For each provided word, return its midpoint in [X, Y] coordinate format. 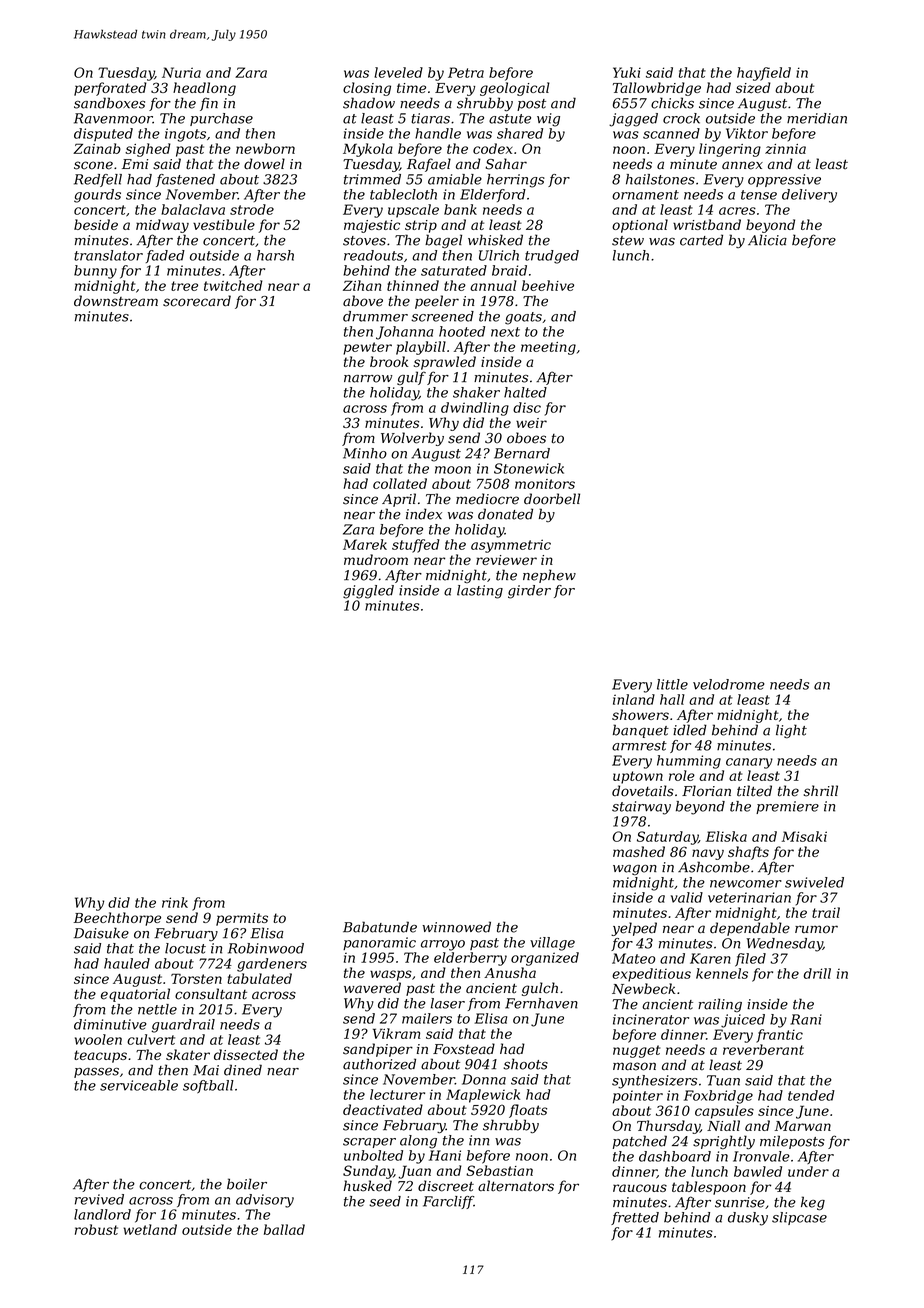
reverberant [763, 1049]
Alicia [767, 240]
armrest [639, 746]
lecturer [397, 1094]
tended [811, 1095]
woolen [98, 1039]
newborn [265, 148]
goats [523, 318]
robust [96, 1229]
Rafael [429, 165]
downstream [116, 301]
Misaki [804, 836]
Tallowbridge [657, 89]
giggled [368, 592]
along [418, 1142]
